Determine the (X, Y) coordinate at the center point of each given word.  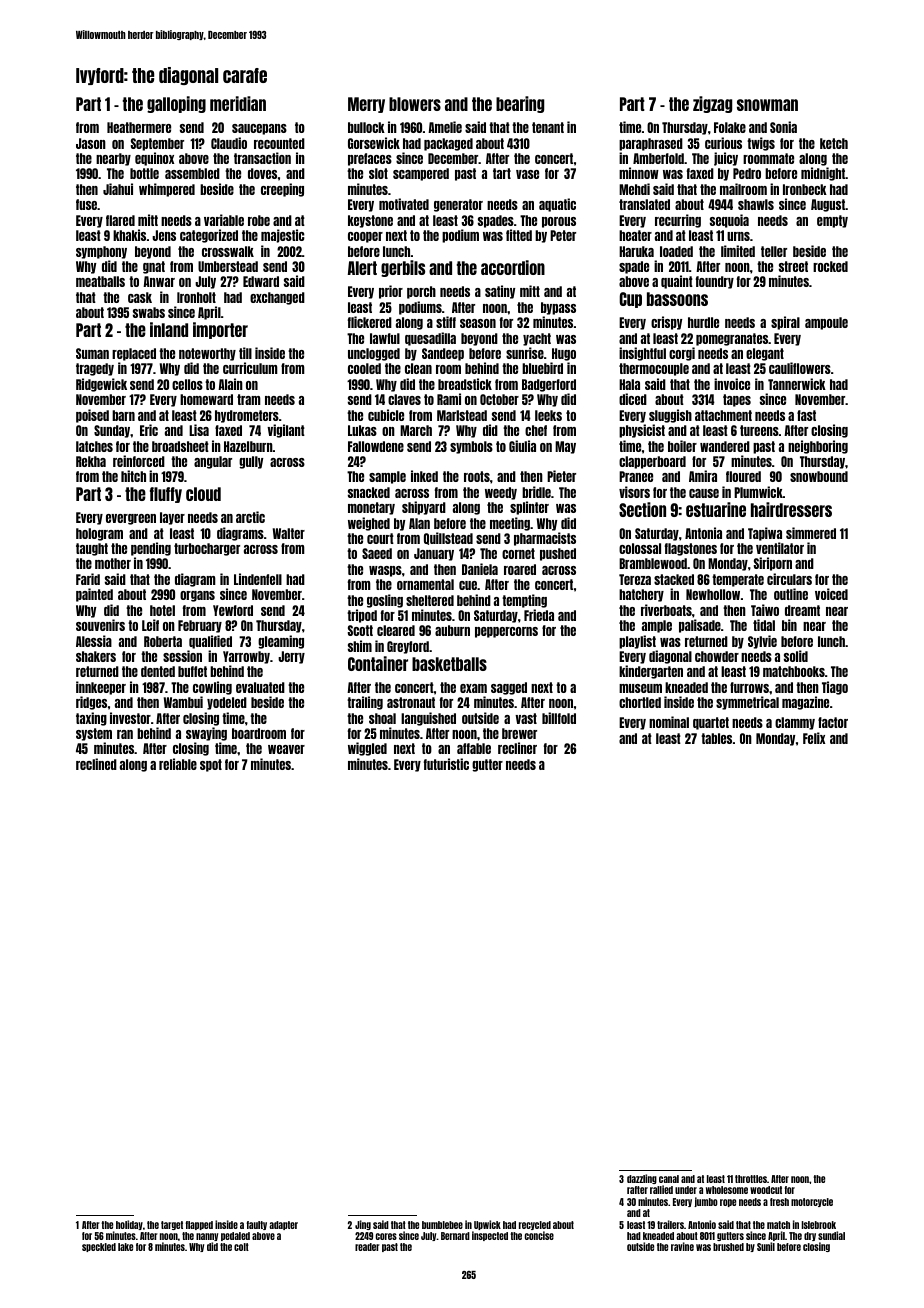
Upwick (487, 1225)
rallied (661, 1190)
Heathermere (139, 127)
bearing (520, 104)
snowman (767, 105)
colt (241, 1247)
